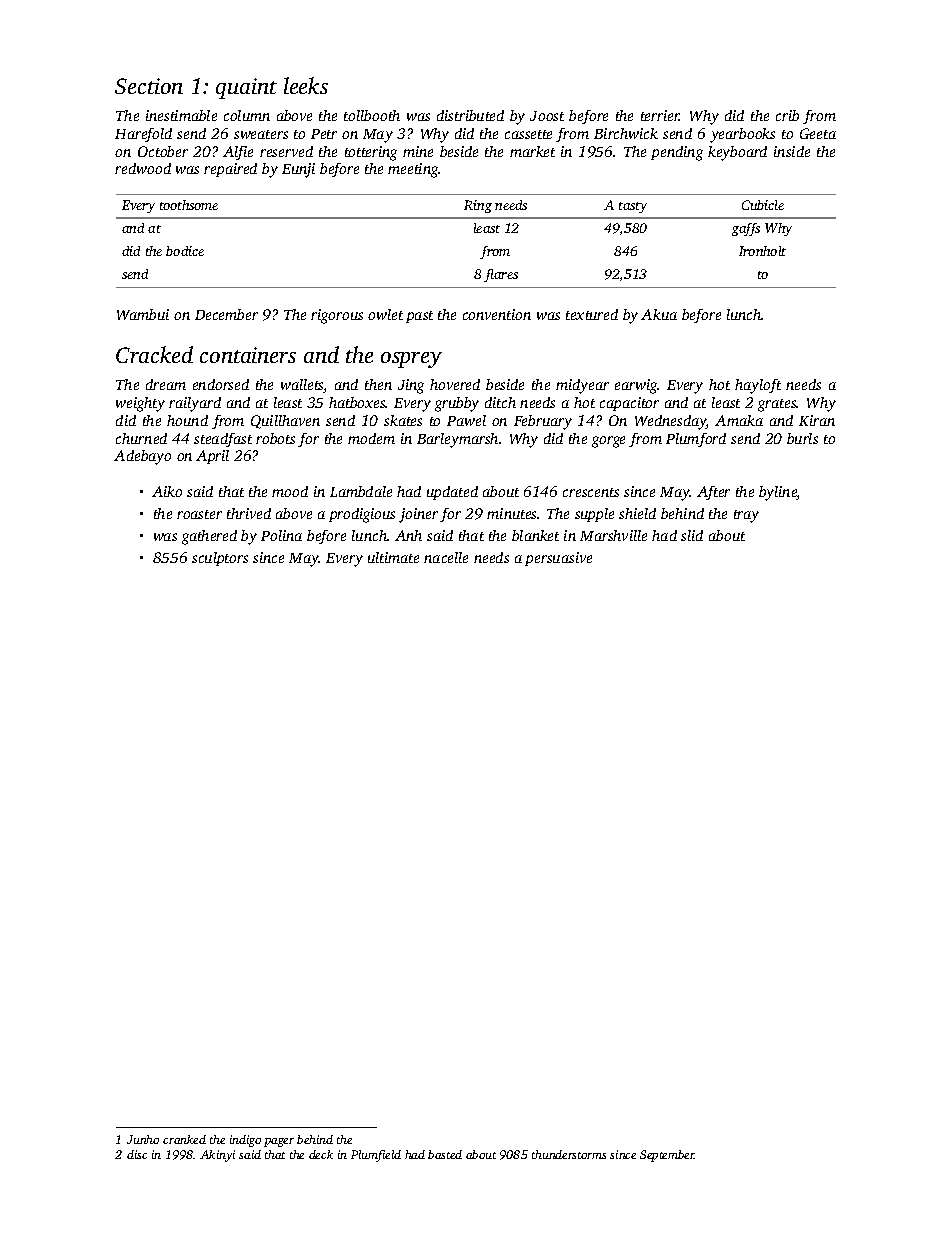 The height and width of the screenshot is (1233, 952). I want to click on persuasive, so click(558, 559).
